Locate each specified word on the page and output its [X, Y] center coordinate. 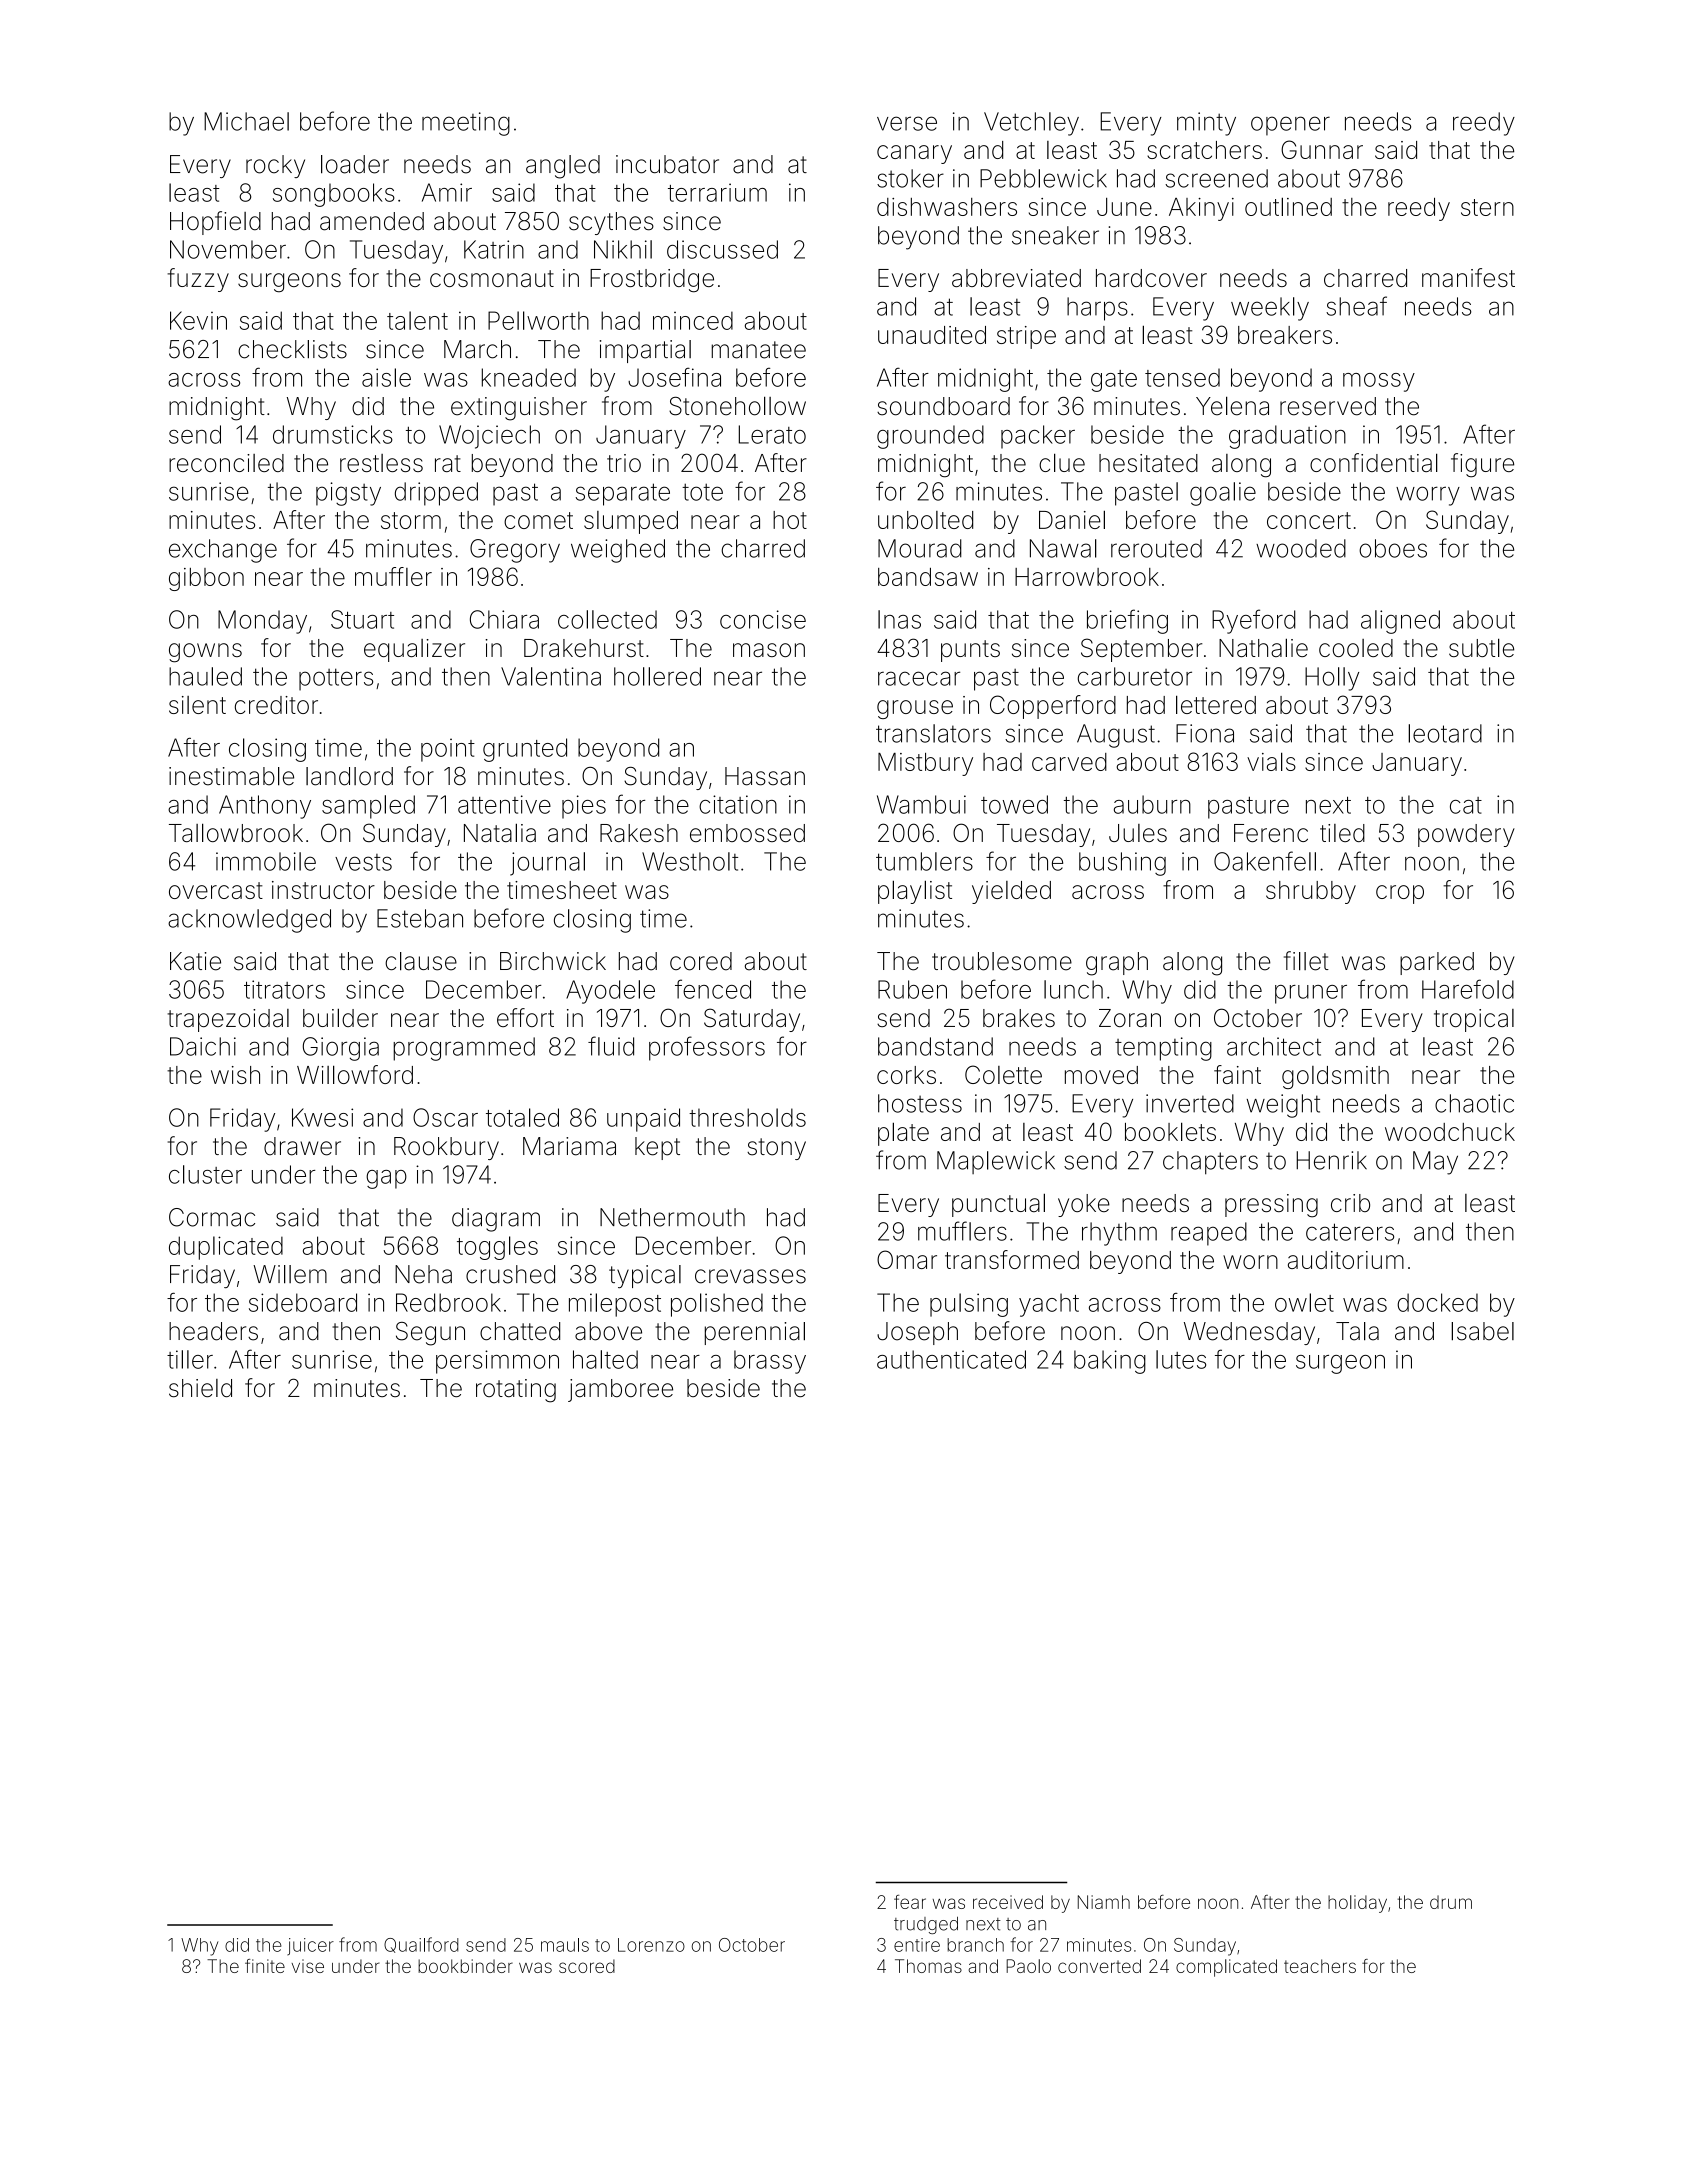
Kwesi [322, 1117]
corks [906, 1075]
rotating [516, 1391]
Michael [246, 121]
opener [1290, 126]
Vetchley [1031, 124]
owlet [1304, 1302]
